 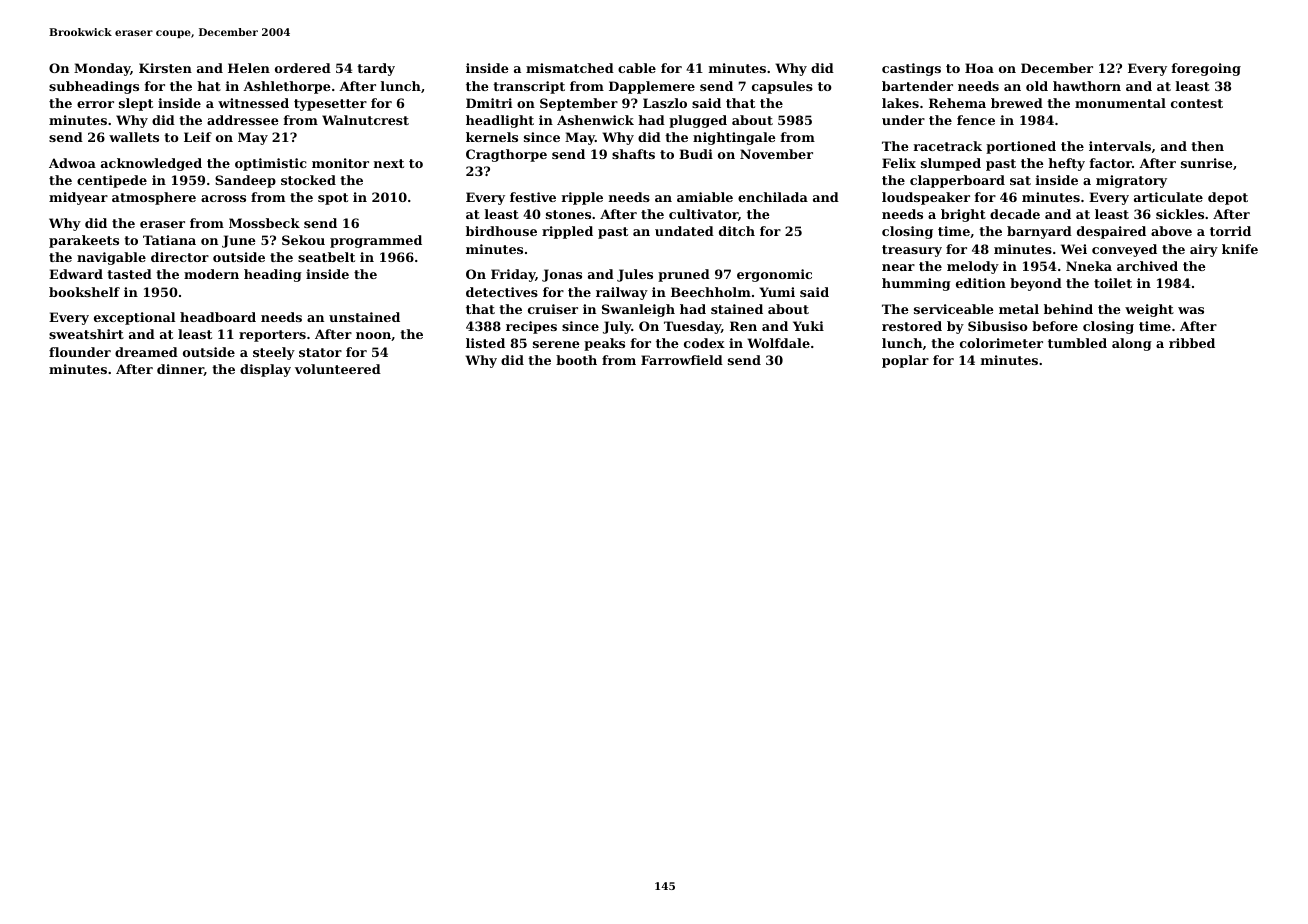 I want to click on centipede, so click(x=112, y=181).
